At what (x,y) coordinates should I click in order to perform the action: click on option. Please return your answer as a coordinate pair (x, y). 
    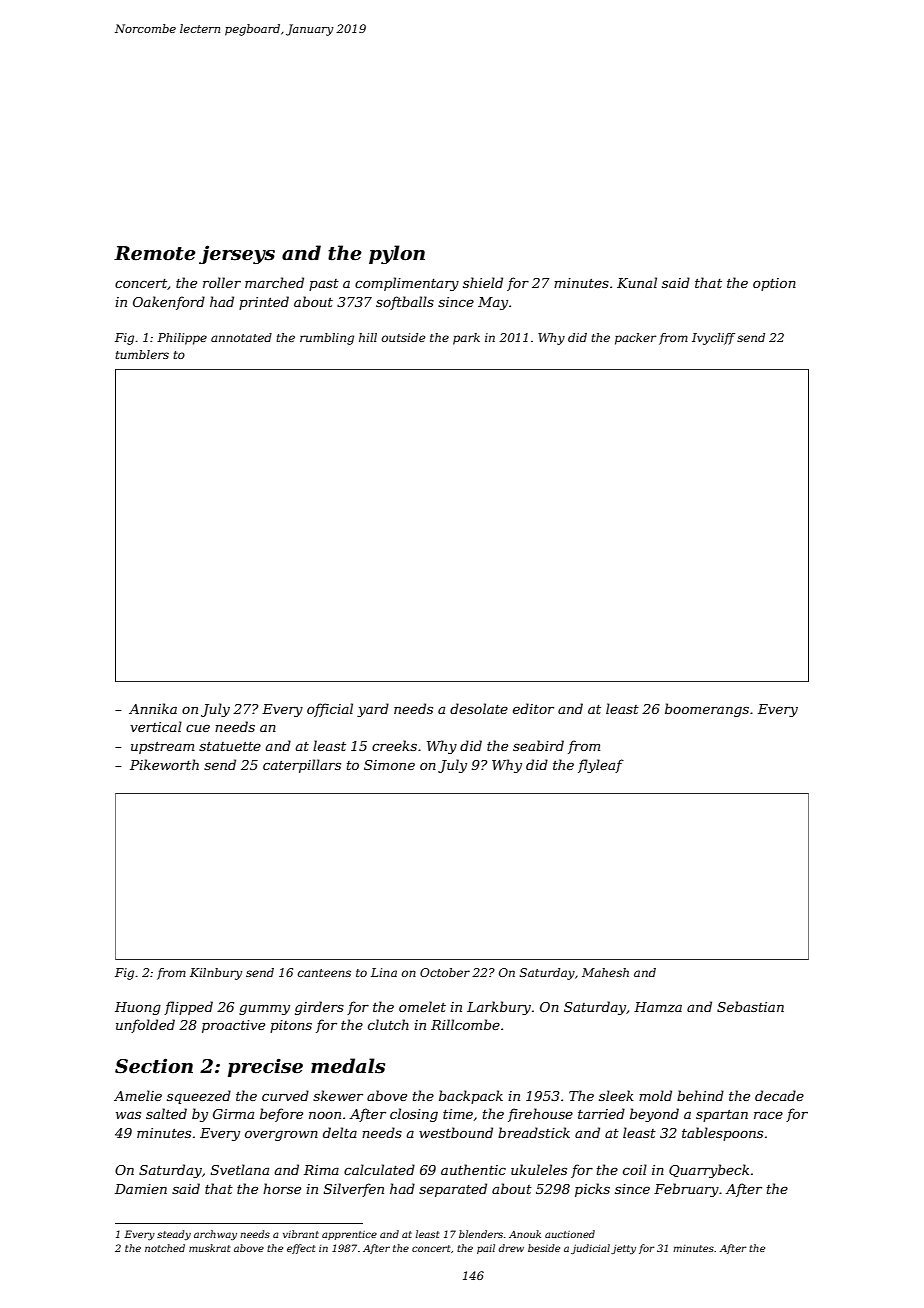
    Looking at the image, I should click on (774, 284).
